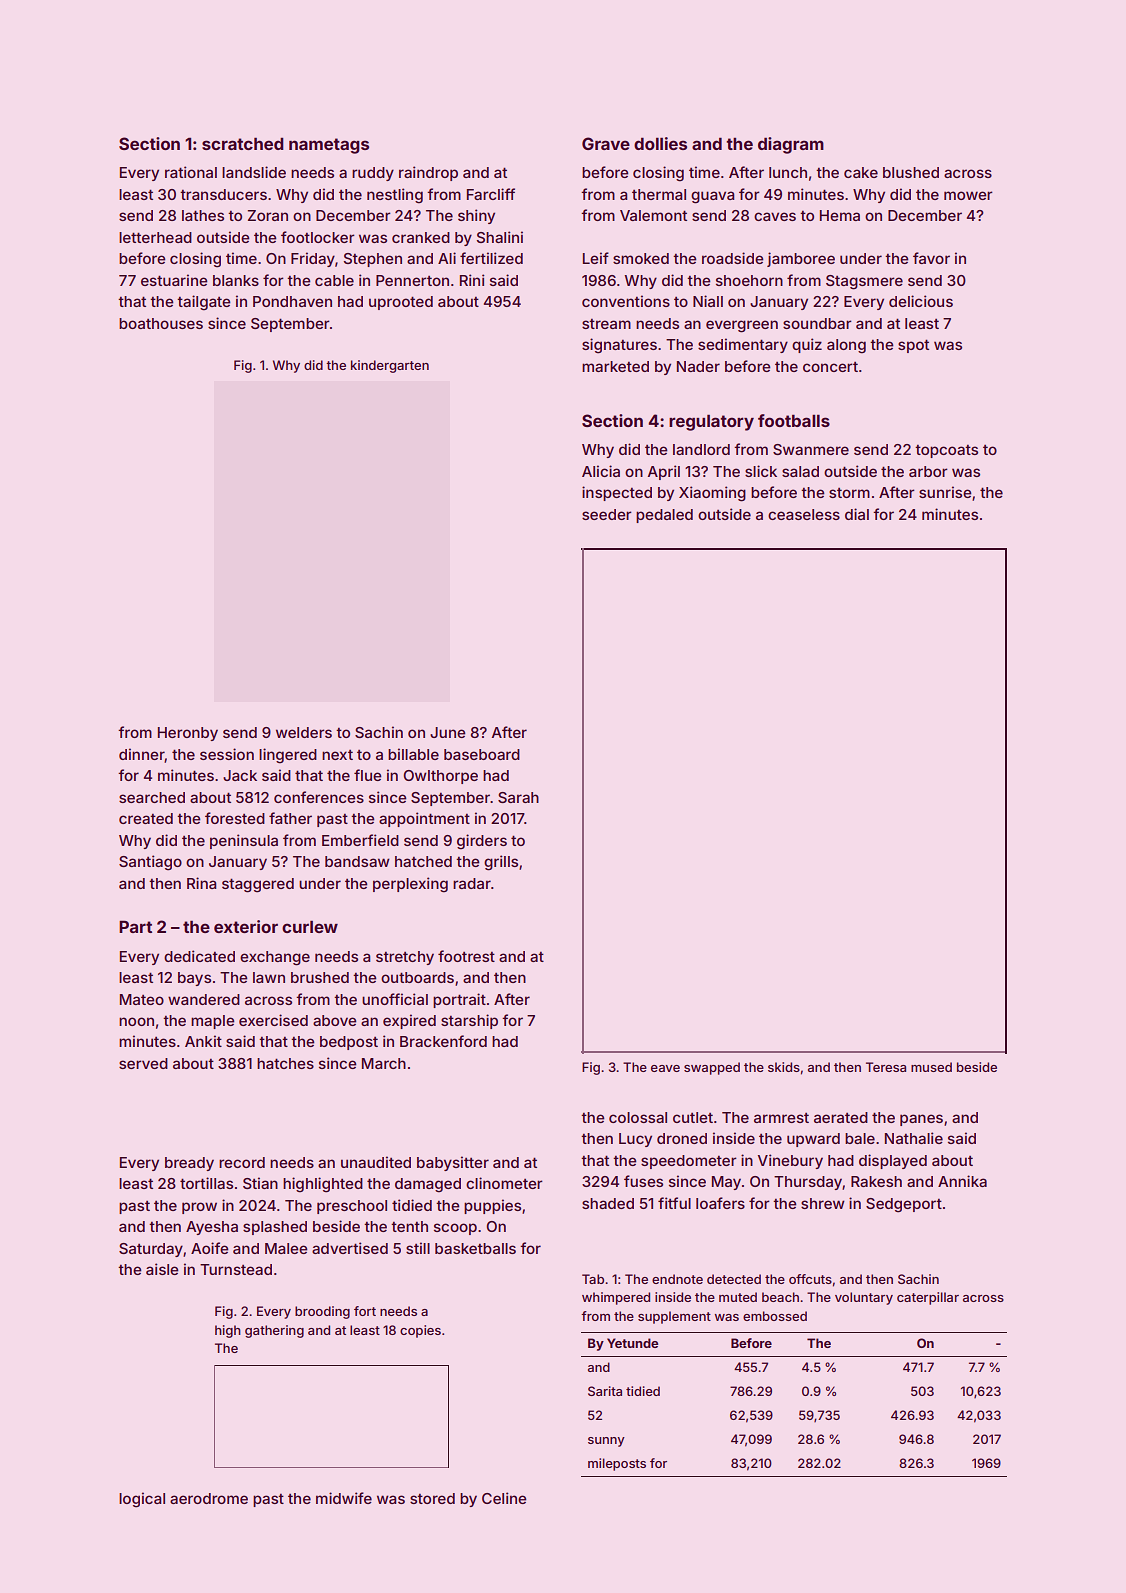  Describe the element at coordinates (921, 301) in the document. I see `delicious` at that location.
